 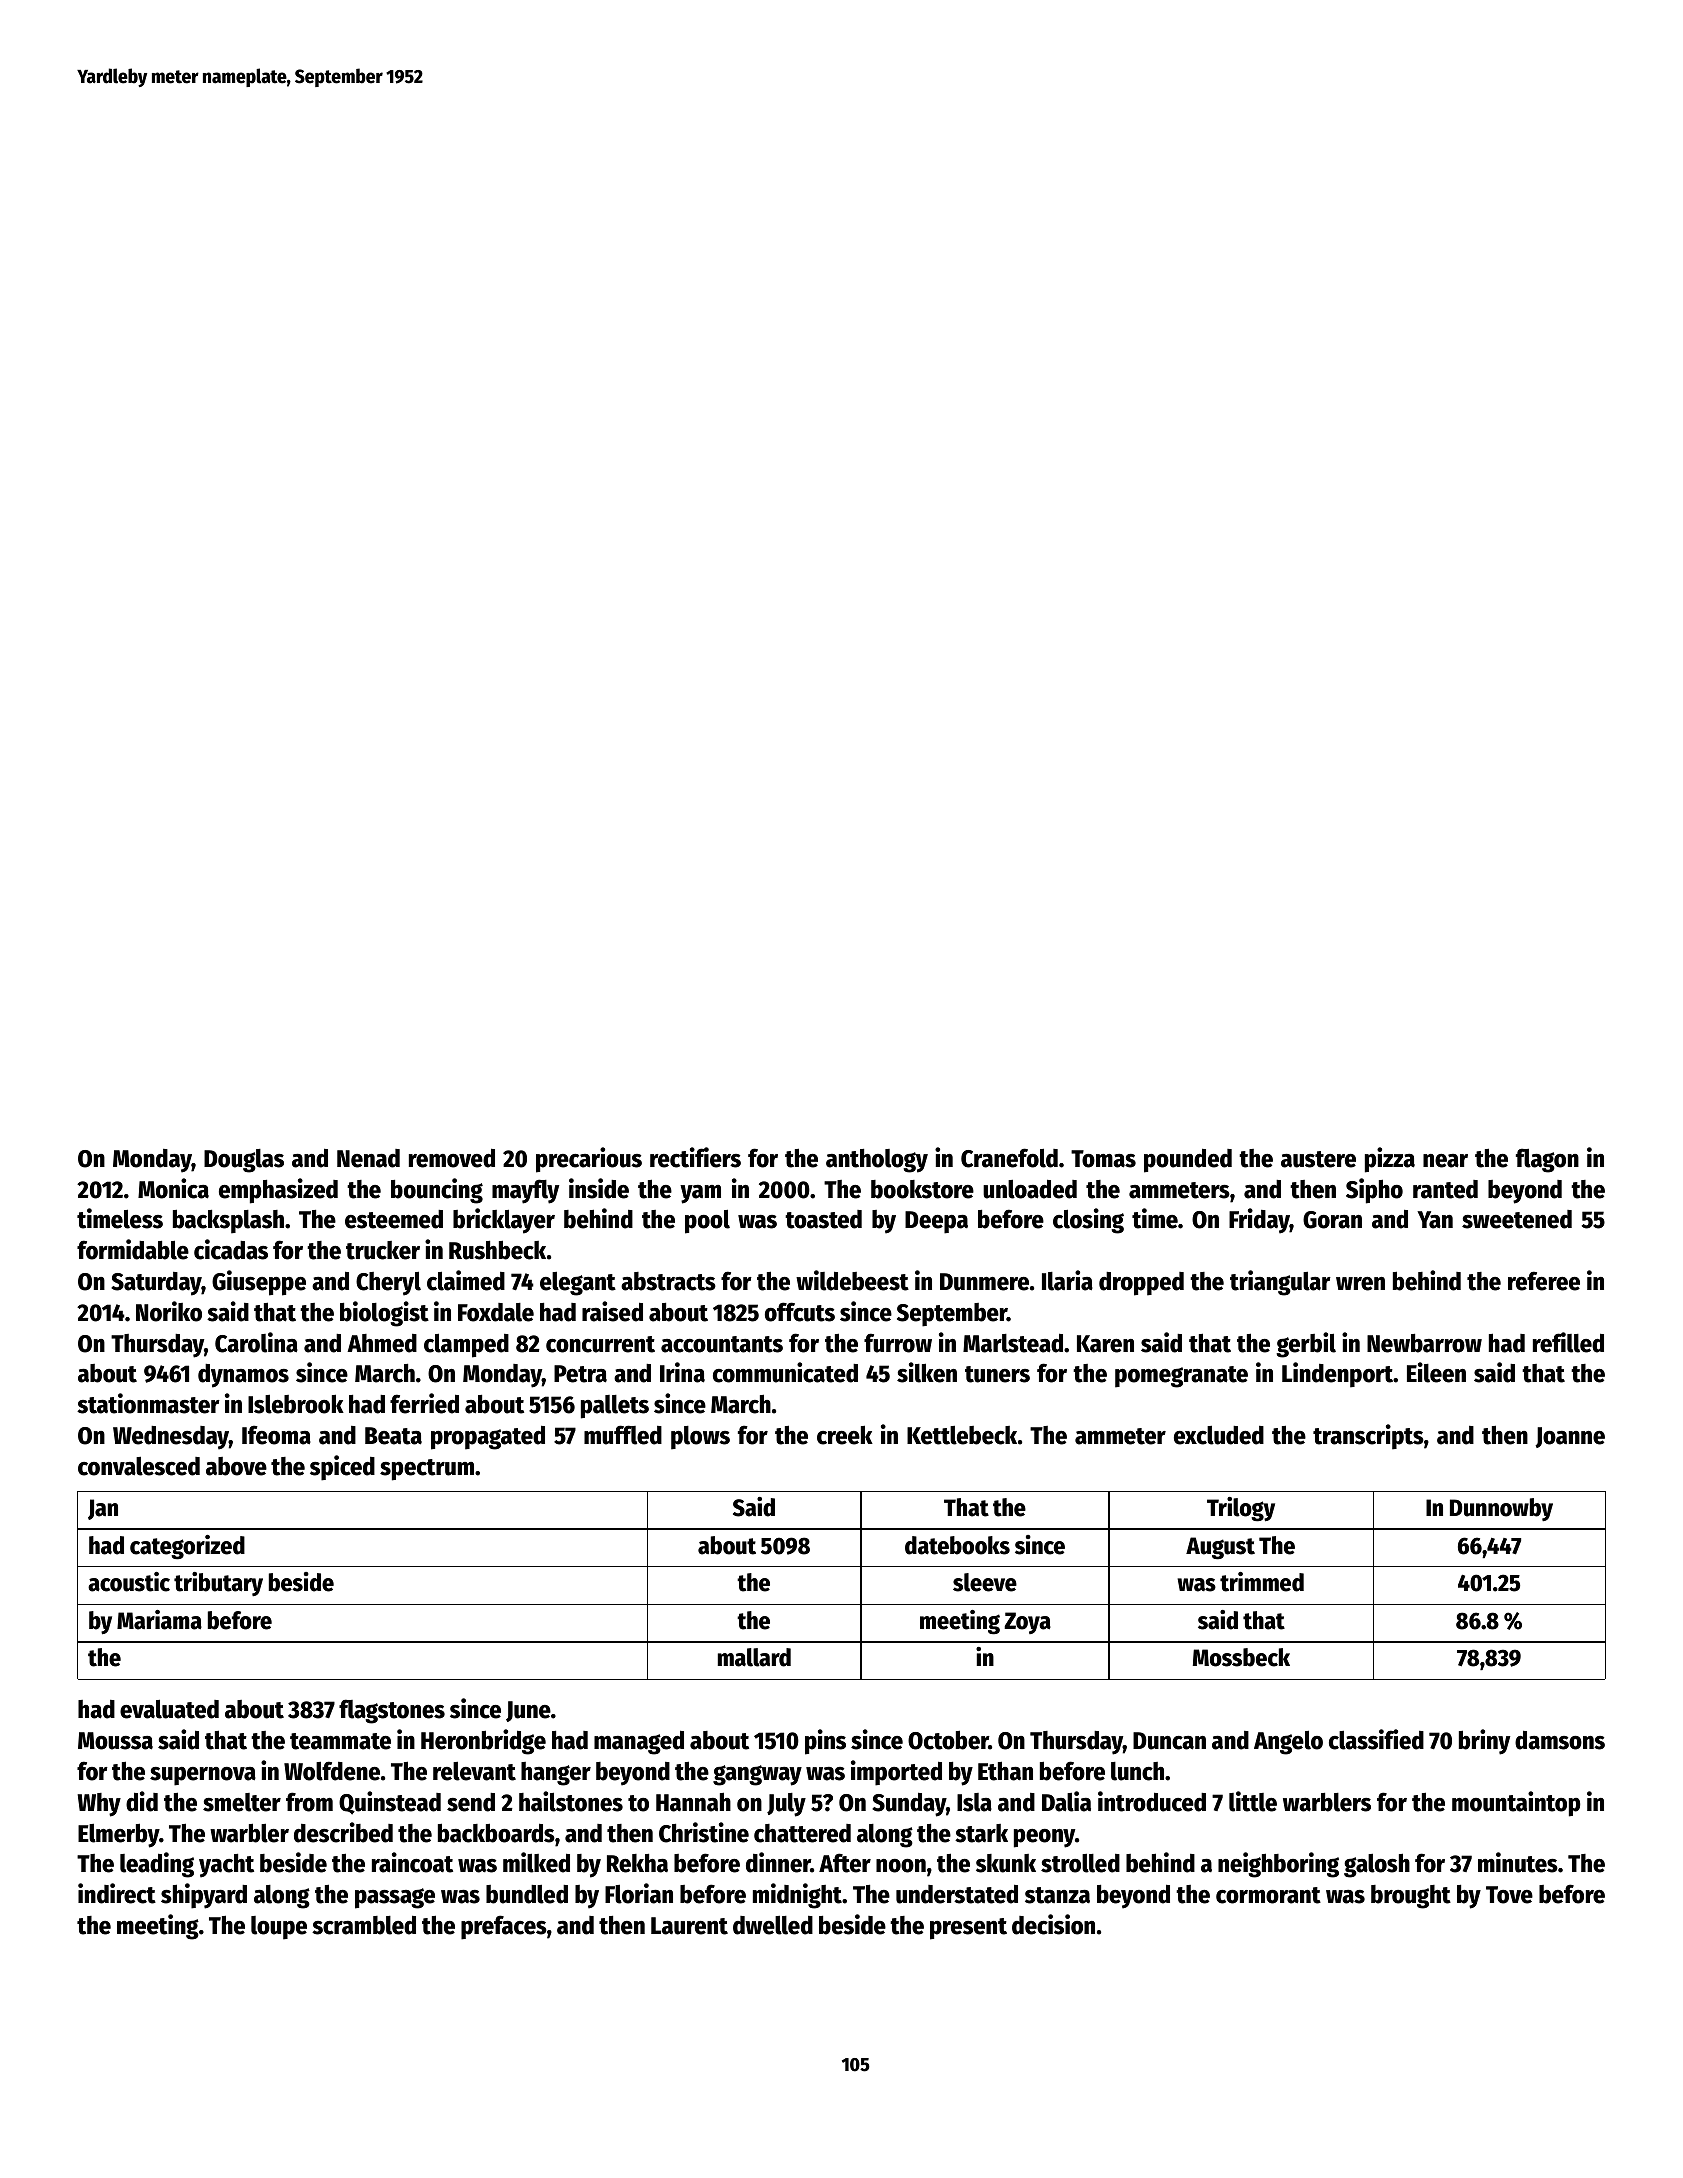 I want to click on Mossbeck, so click(x=1241, y=1657).
